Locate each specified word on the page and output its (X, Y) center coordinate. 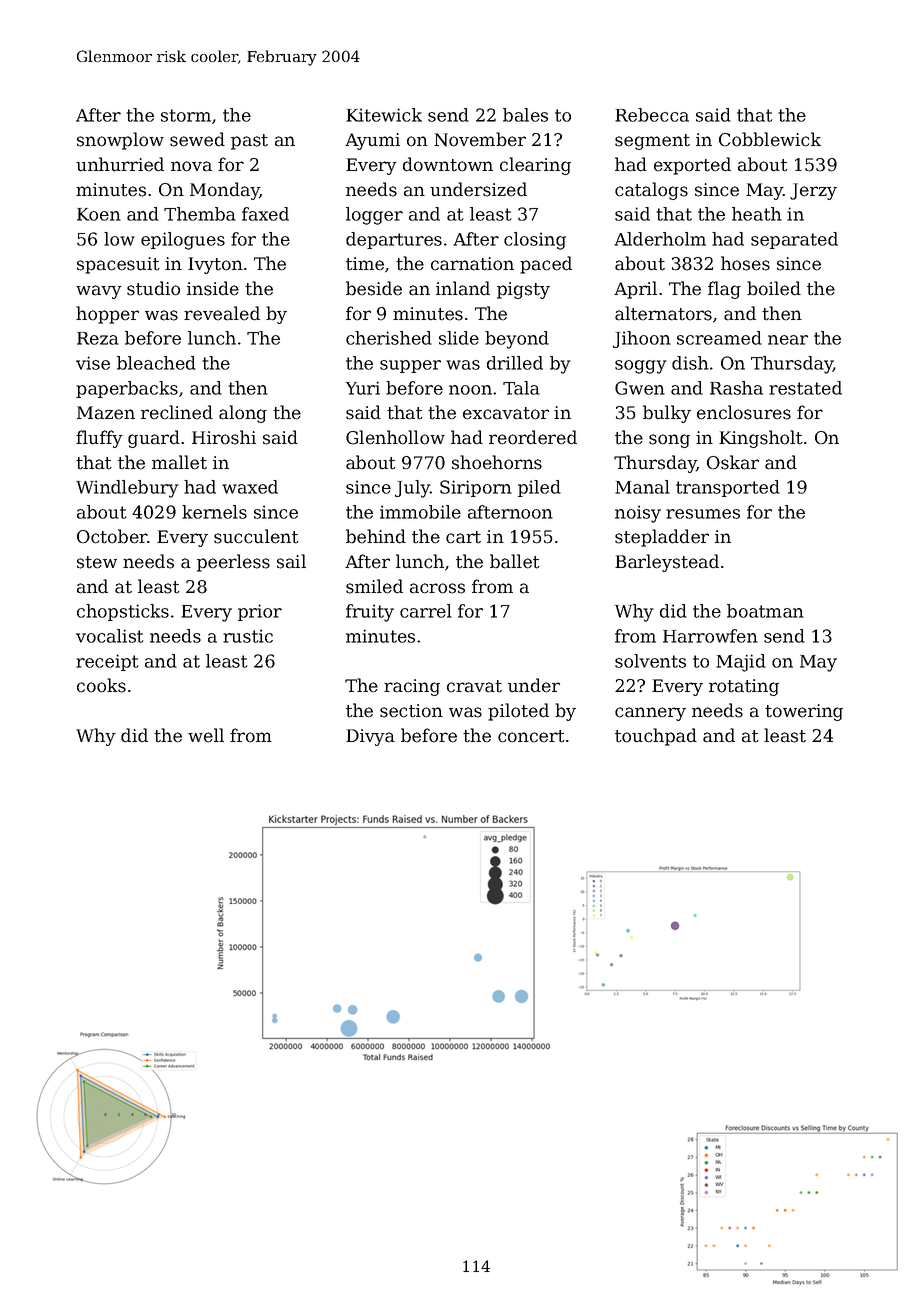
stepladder (662, 538)
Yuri (363, 388)
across (437, 588)
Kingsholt (761, 439)
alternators (663, 313)
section (411, 711)
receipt (107, 662)
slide (459, 338)
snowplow (120, 141)
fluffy (99, 439)
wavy (99, 292)
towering (804, 712)
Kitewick (384, 115)
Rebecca (652, 115)
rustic (248, 636)
